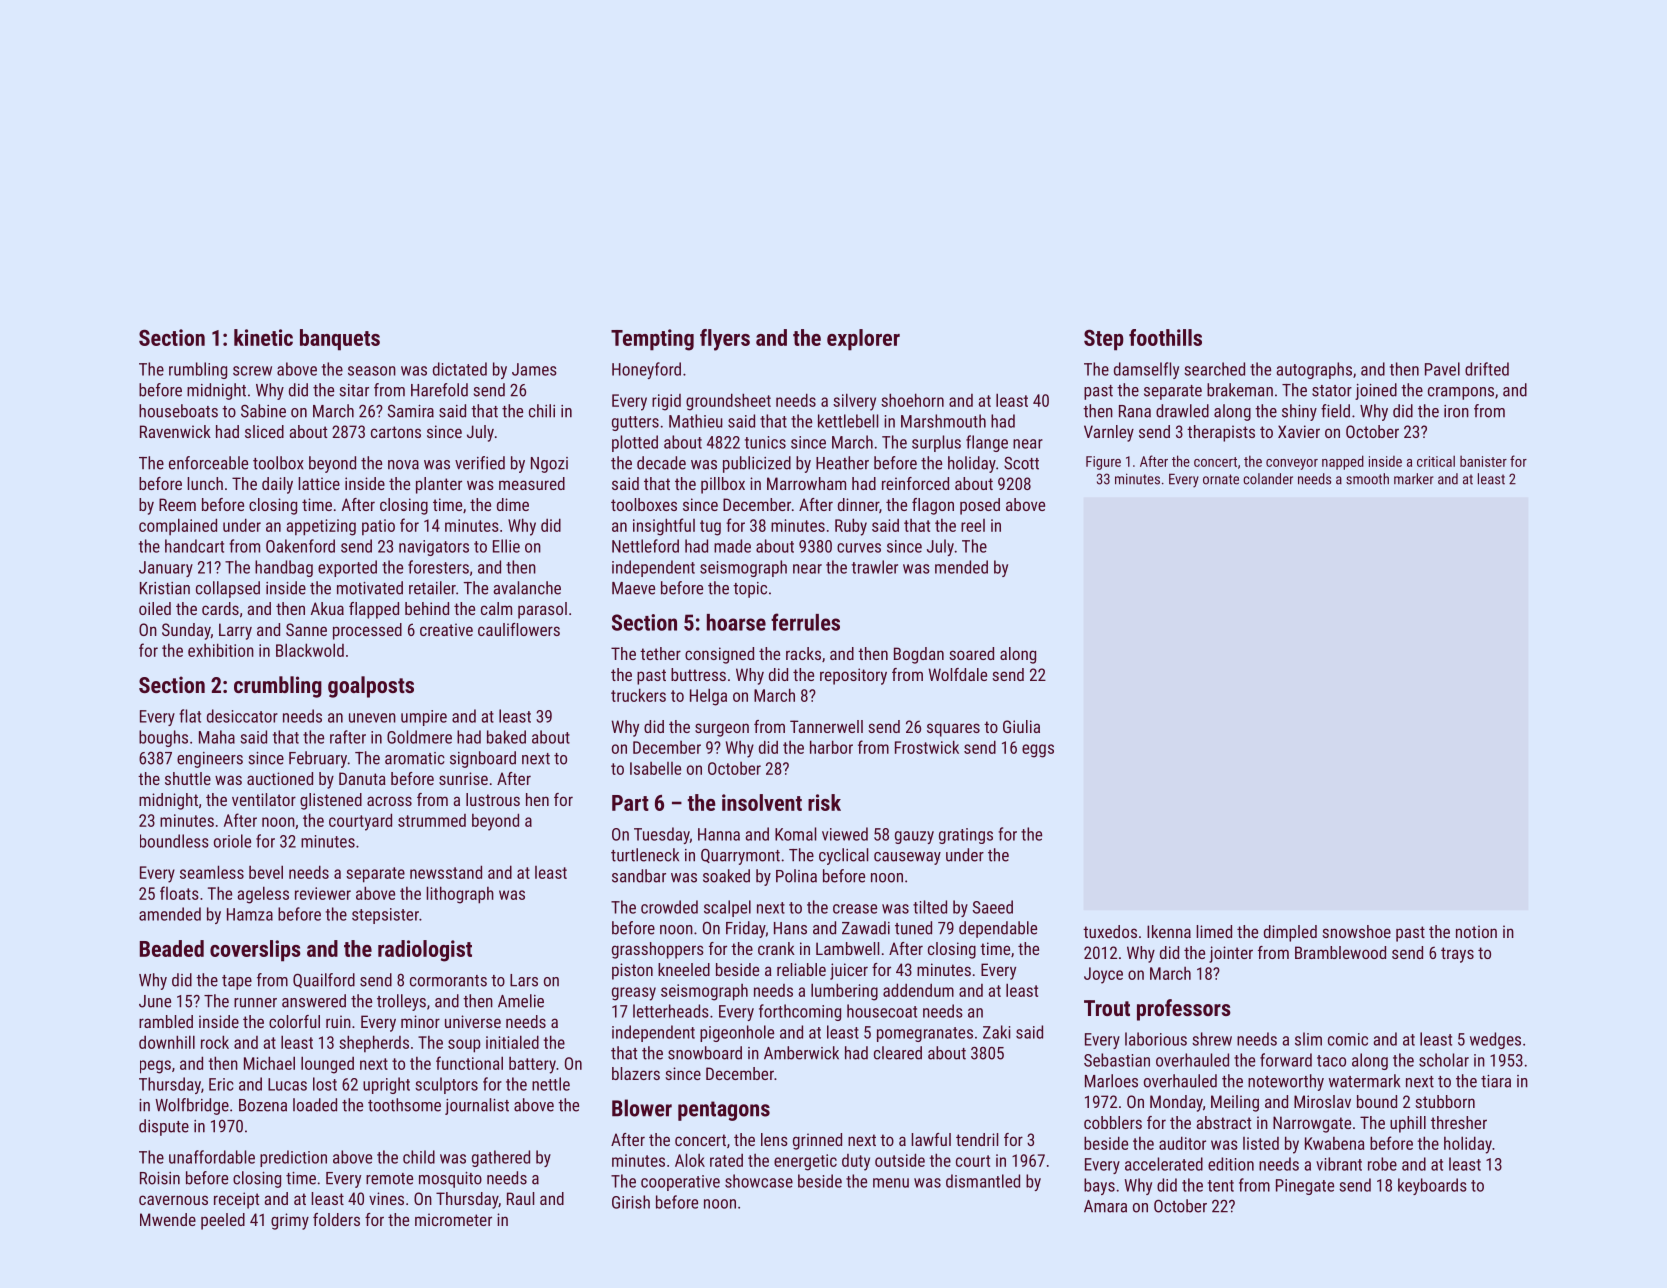 This document has height=1288, width=1667. What do you see at coordinates (863, 340) in the document?
I see `explorer` at bounding box center [863, 340].
